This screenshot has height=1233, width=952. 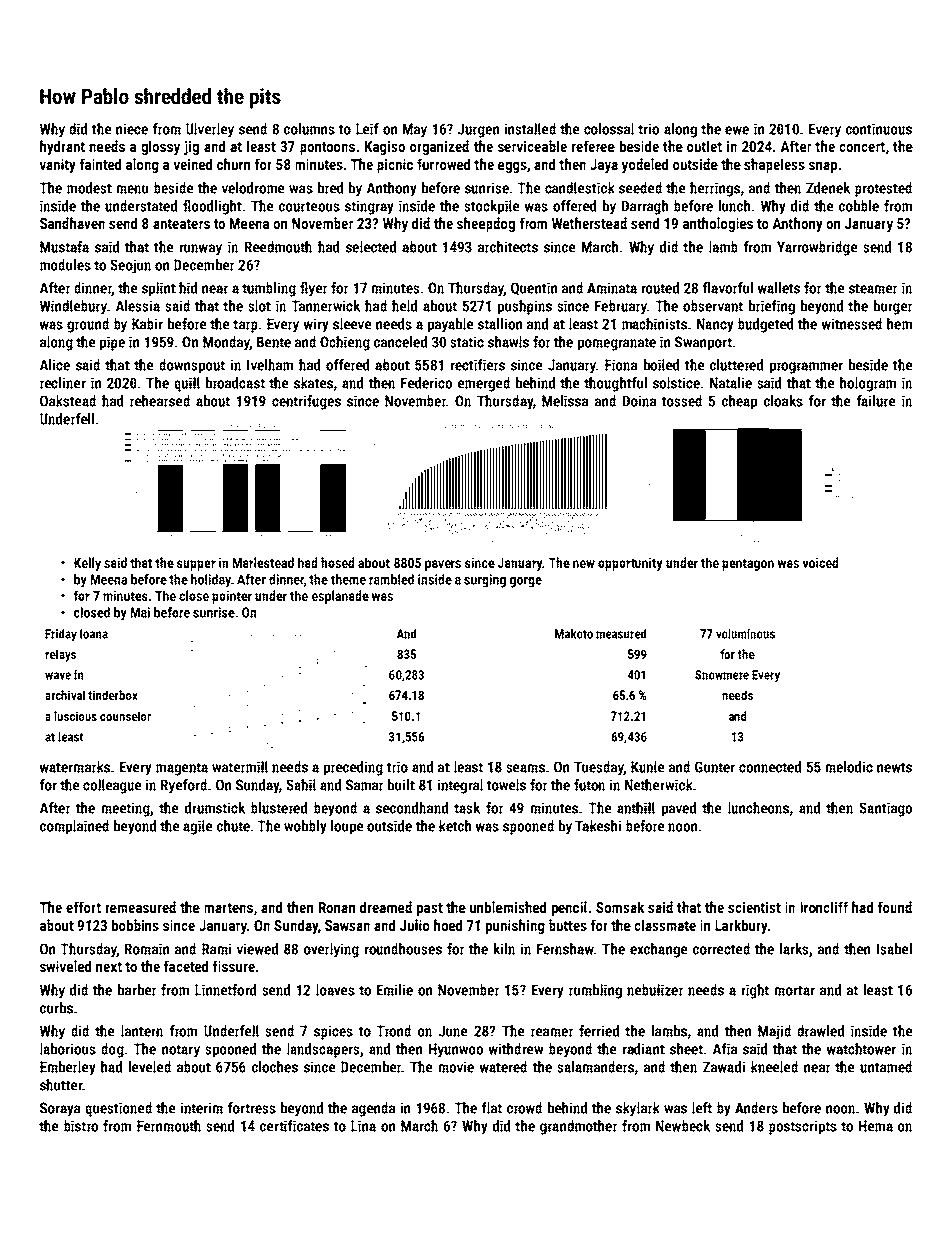 What do you see at coordinates (485, 581) in the screenshot?
I see `surging` at bounding box center [485, 581].
